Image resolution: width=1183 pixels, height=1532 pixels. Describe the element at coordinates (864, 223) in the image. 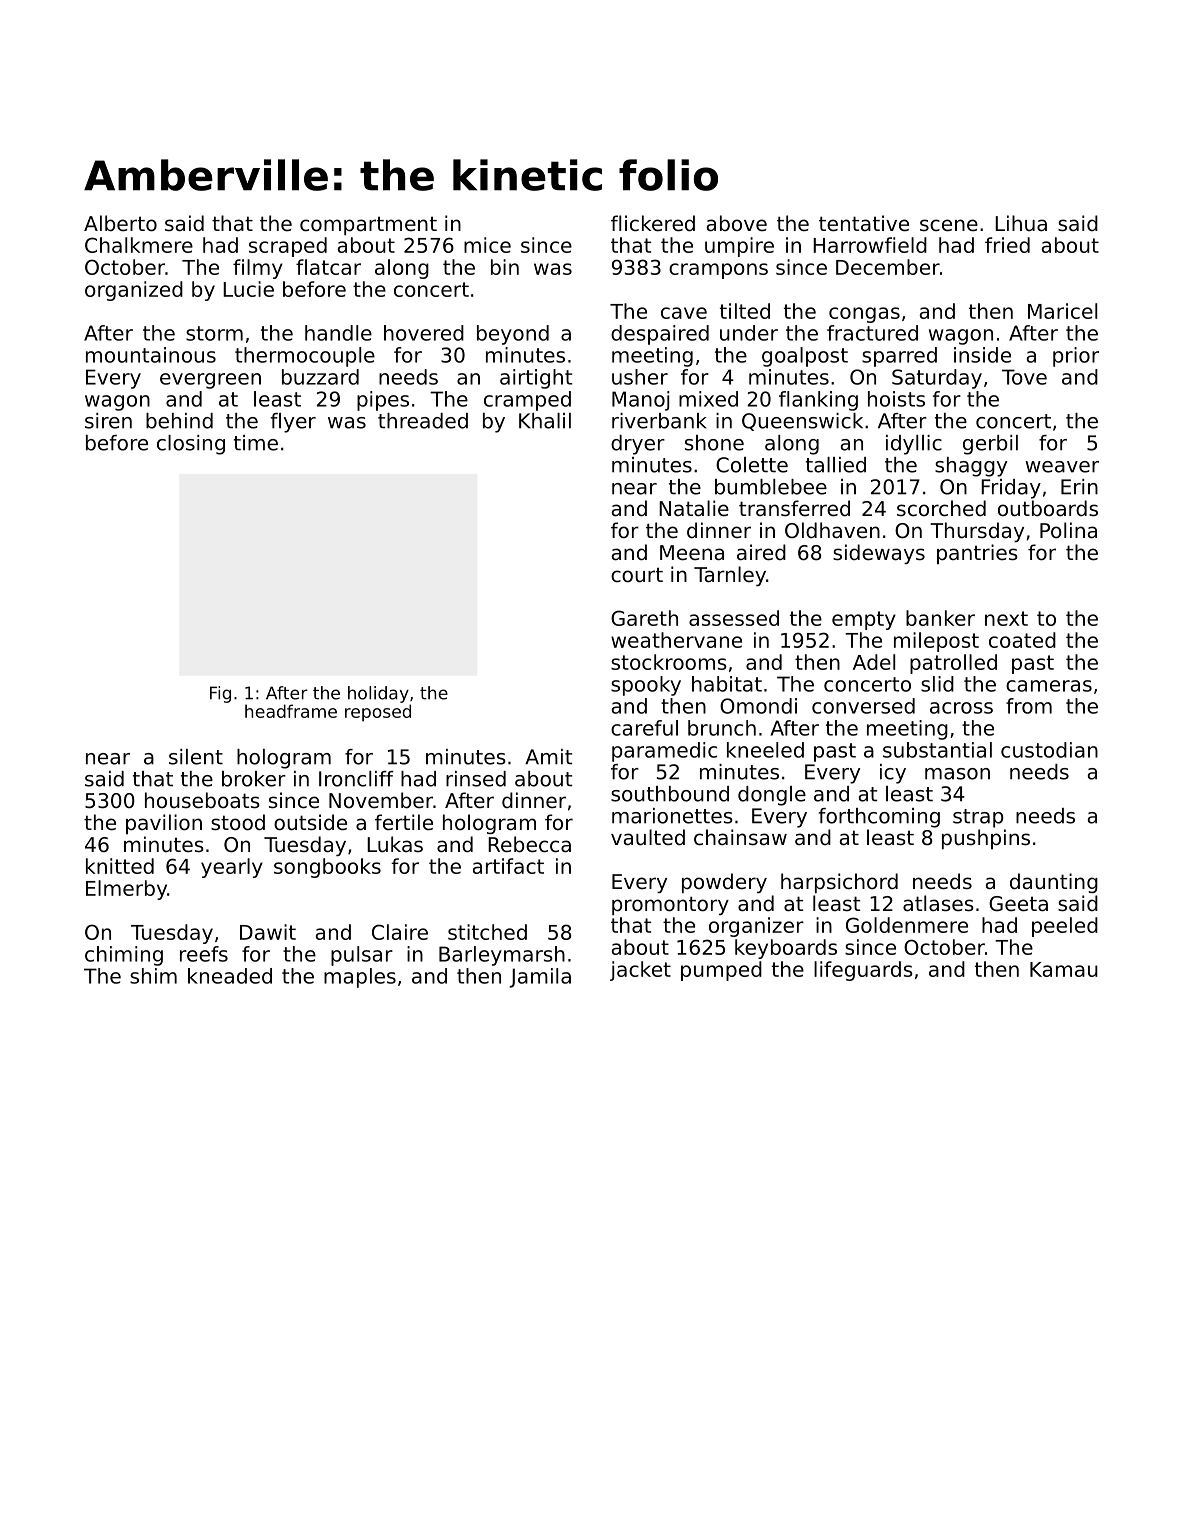

I see `tentative` at that location.
